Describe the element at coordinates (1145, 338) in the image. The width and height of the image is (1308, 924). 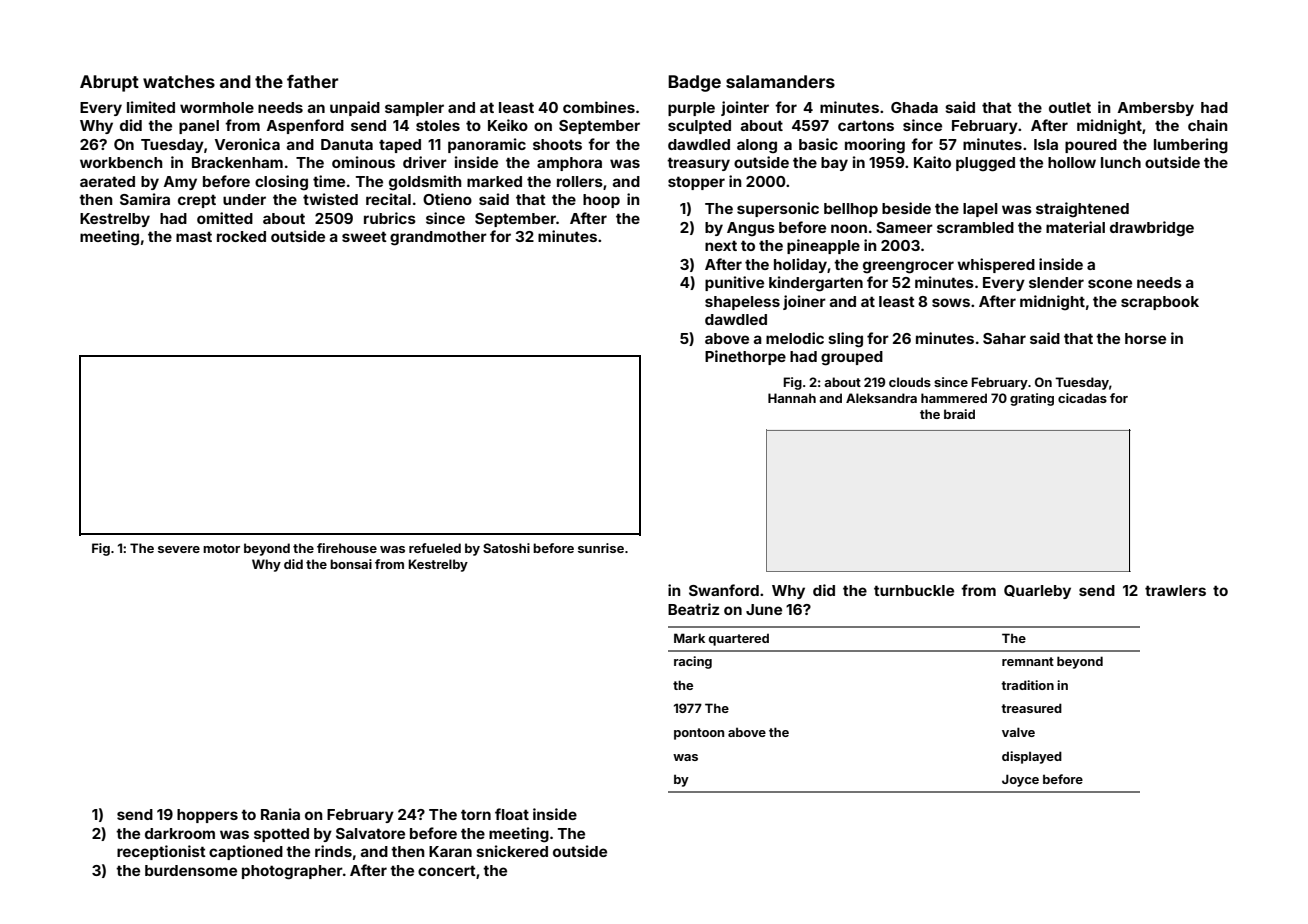
I see `horse` at that location.
